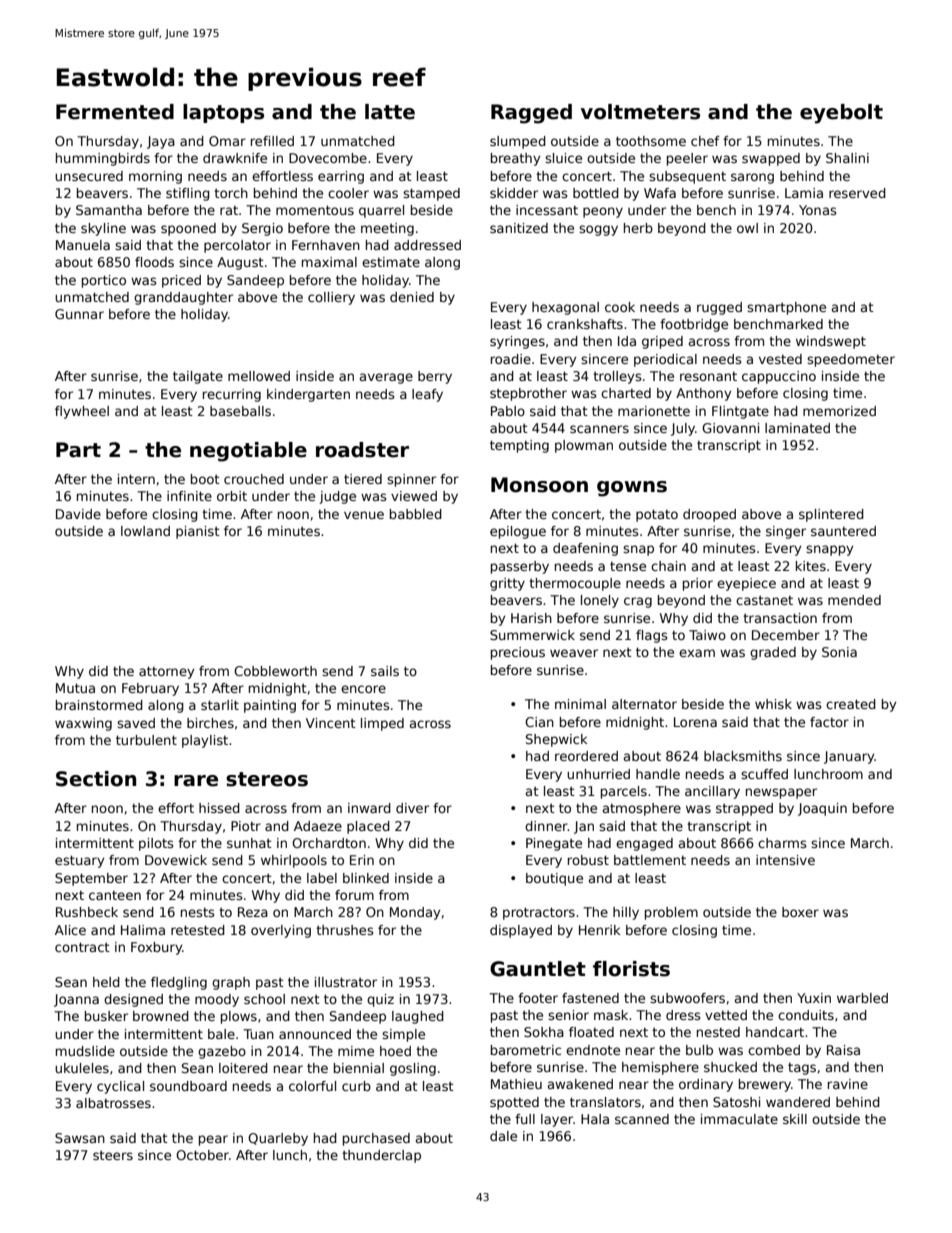 The image size is (952, 1233). What do you see at coordinates (517, 342) in the screenshot?
I see `syringes` at bounding box center [517, 342].
